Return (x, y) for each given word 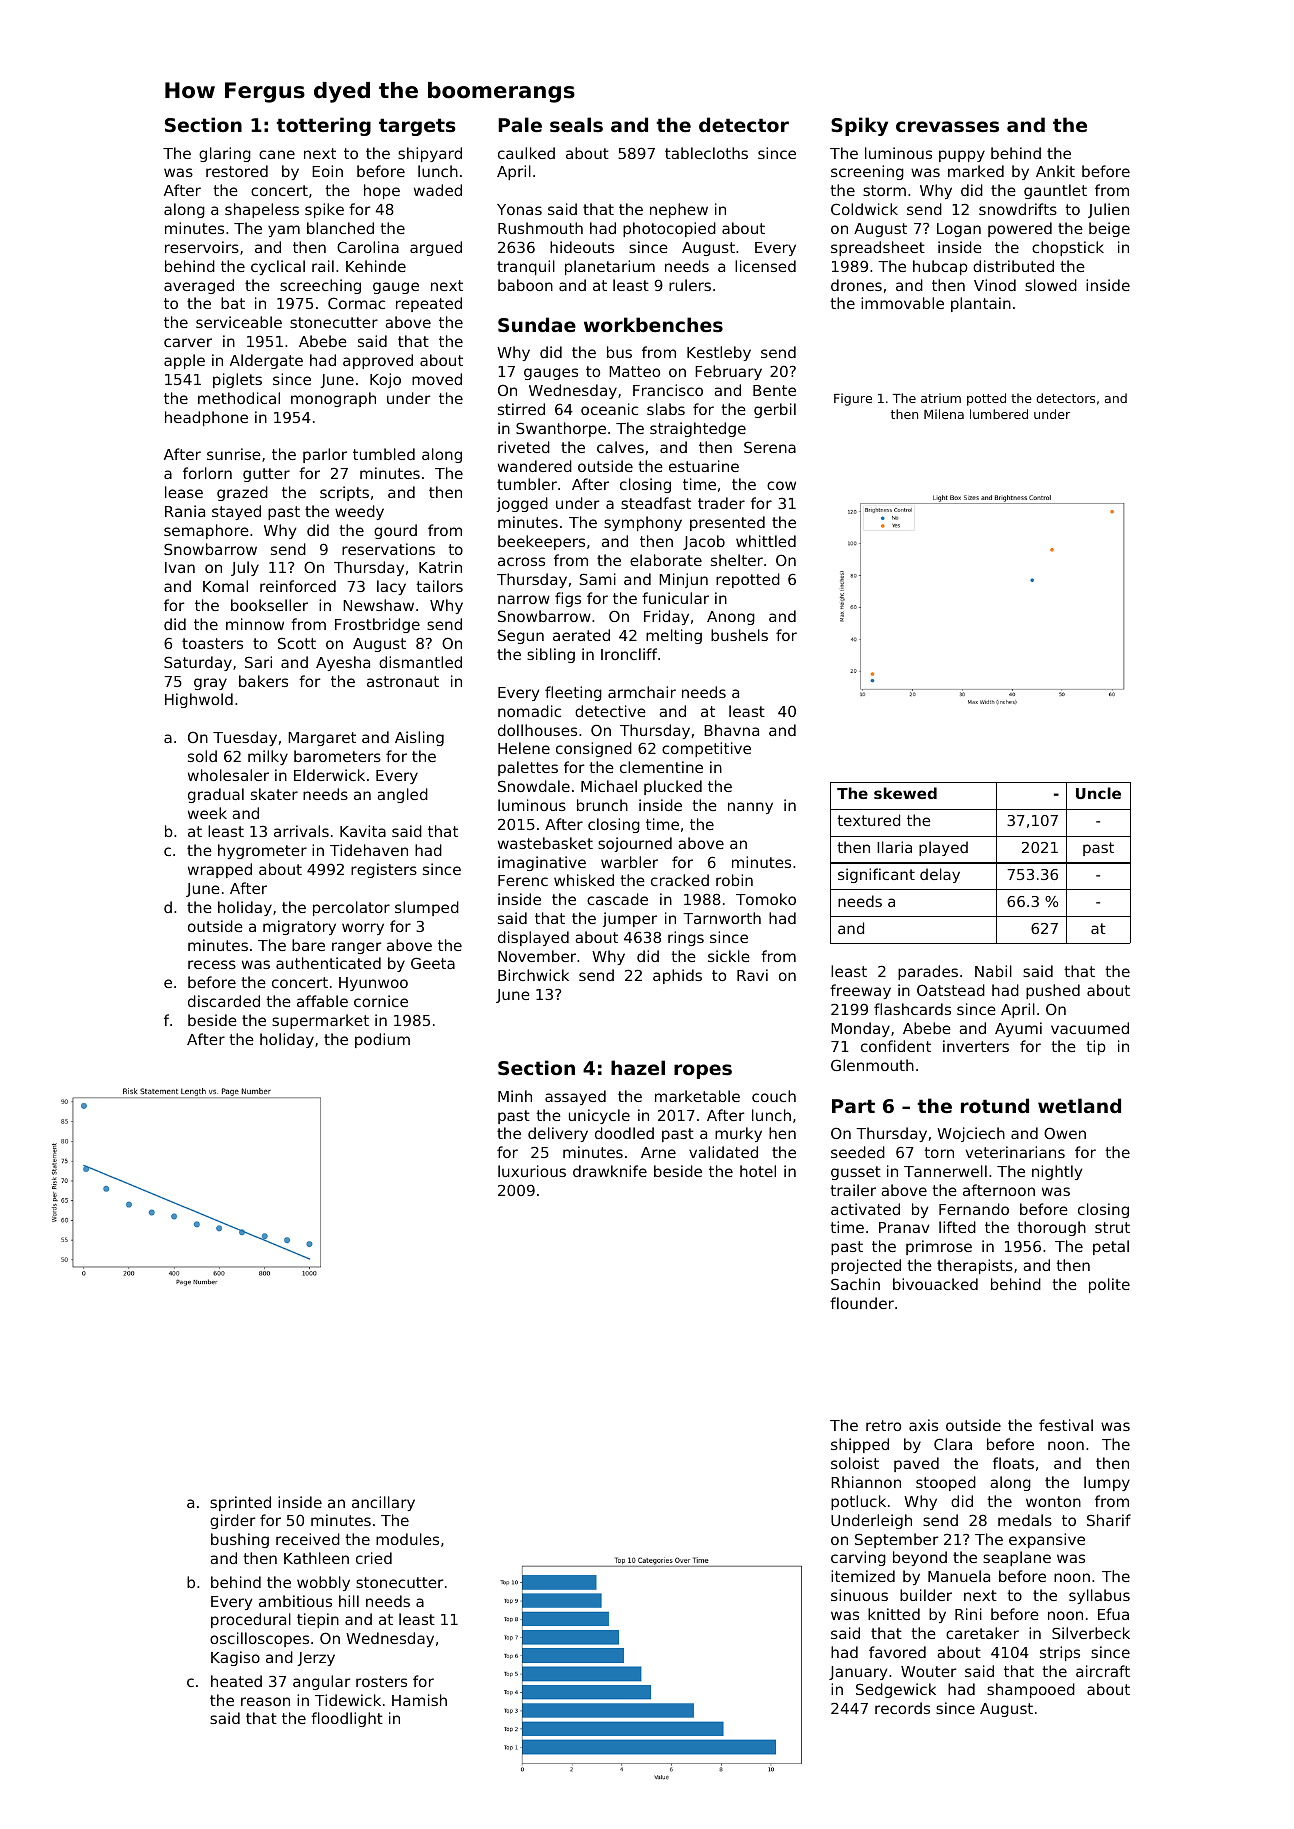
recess (212, 964)
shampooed (1031, 1690)
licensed (765, 266)
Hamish (419, 1700)
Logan (959, 230)
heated (236, 1681)
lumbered (999, 414)
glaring (225, 154)
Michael (609, 786)
